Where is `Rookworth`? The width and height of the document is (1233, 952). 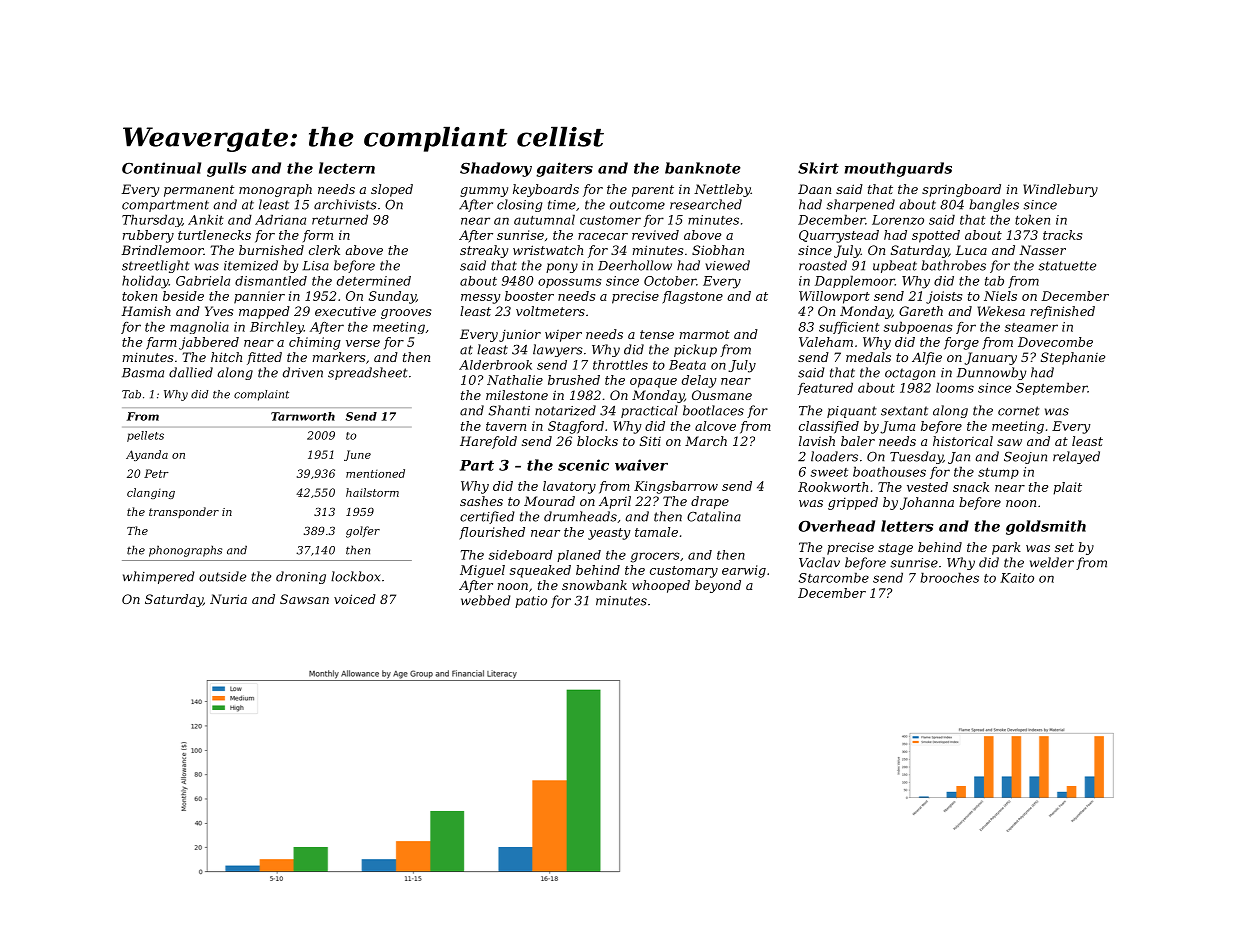
Rookworth is located at coordinates (833, 487).
